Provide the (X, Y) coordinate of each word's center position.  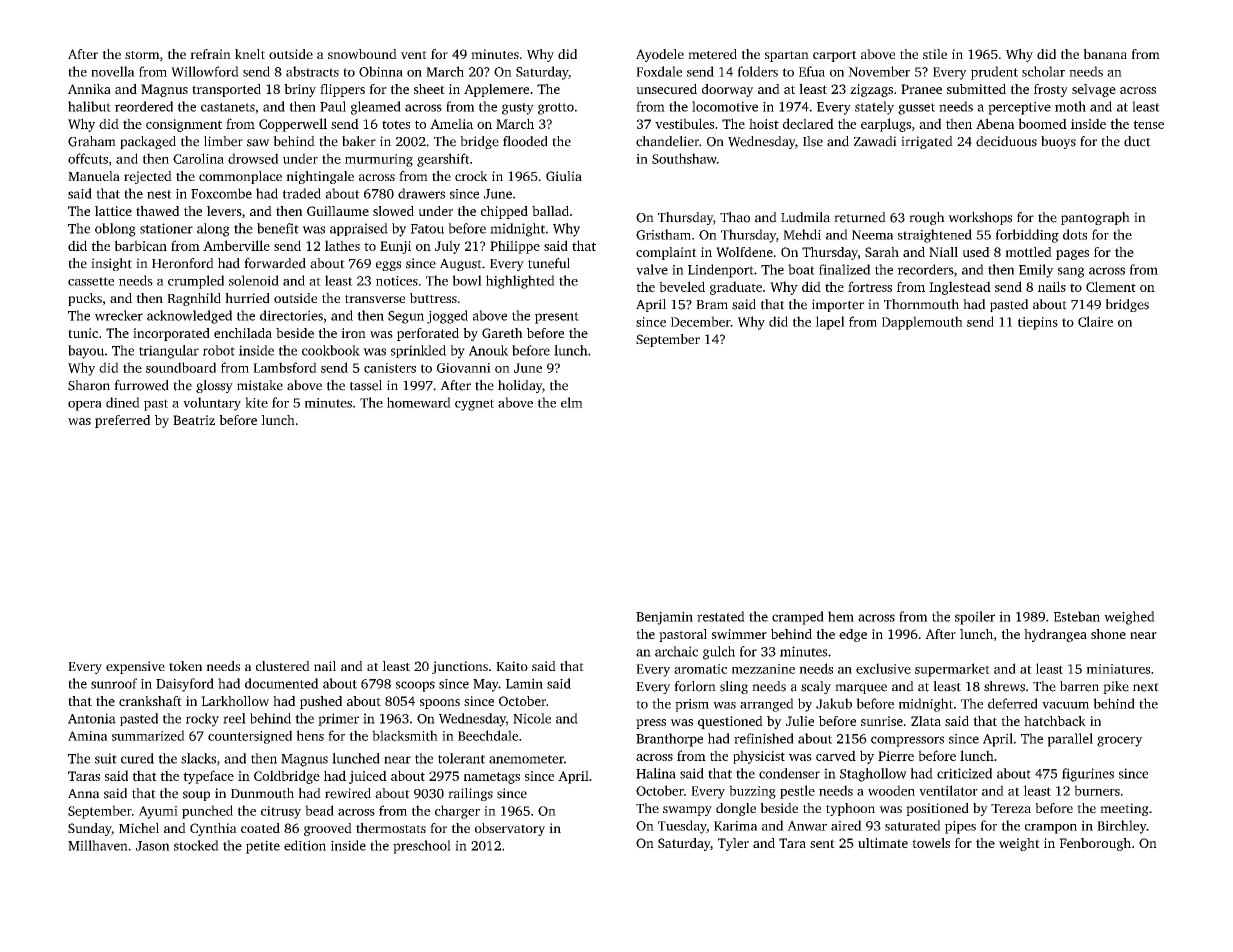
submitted (976, 89)
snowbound (362, 54)
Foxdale (659, 71)
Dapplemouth (922, 323)
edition (305, 845)
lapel (830, 323)
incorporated (171, 334)
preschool (422, 847)
